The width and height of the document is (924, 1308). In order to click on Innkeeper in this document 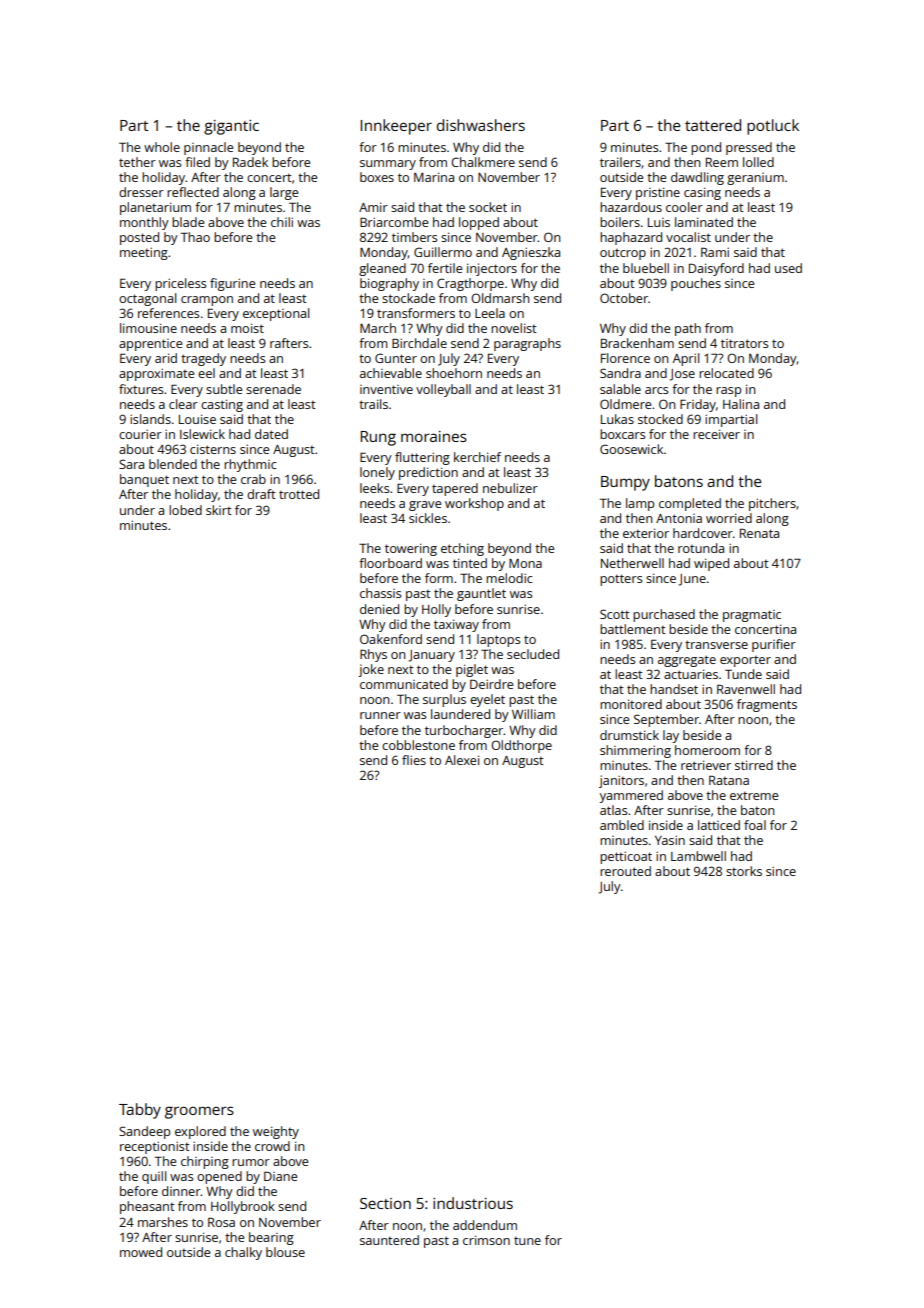, I will do `click(396, 127)`.
